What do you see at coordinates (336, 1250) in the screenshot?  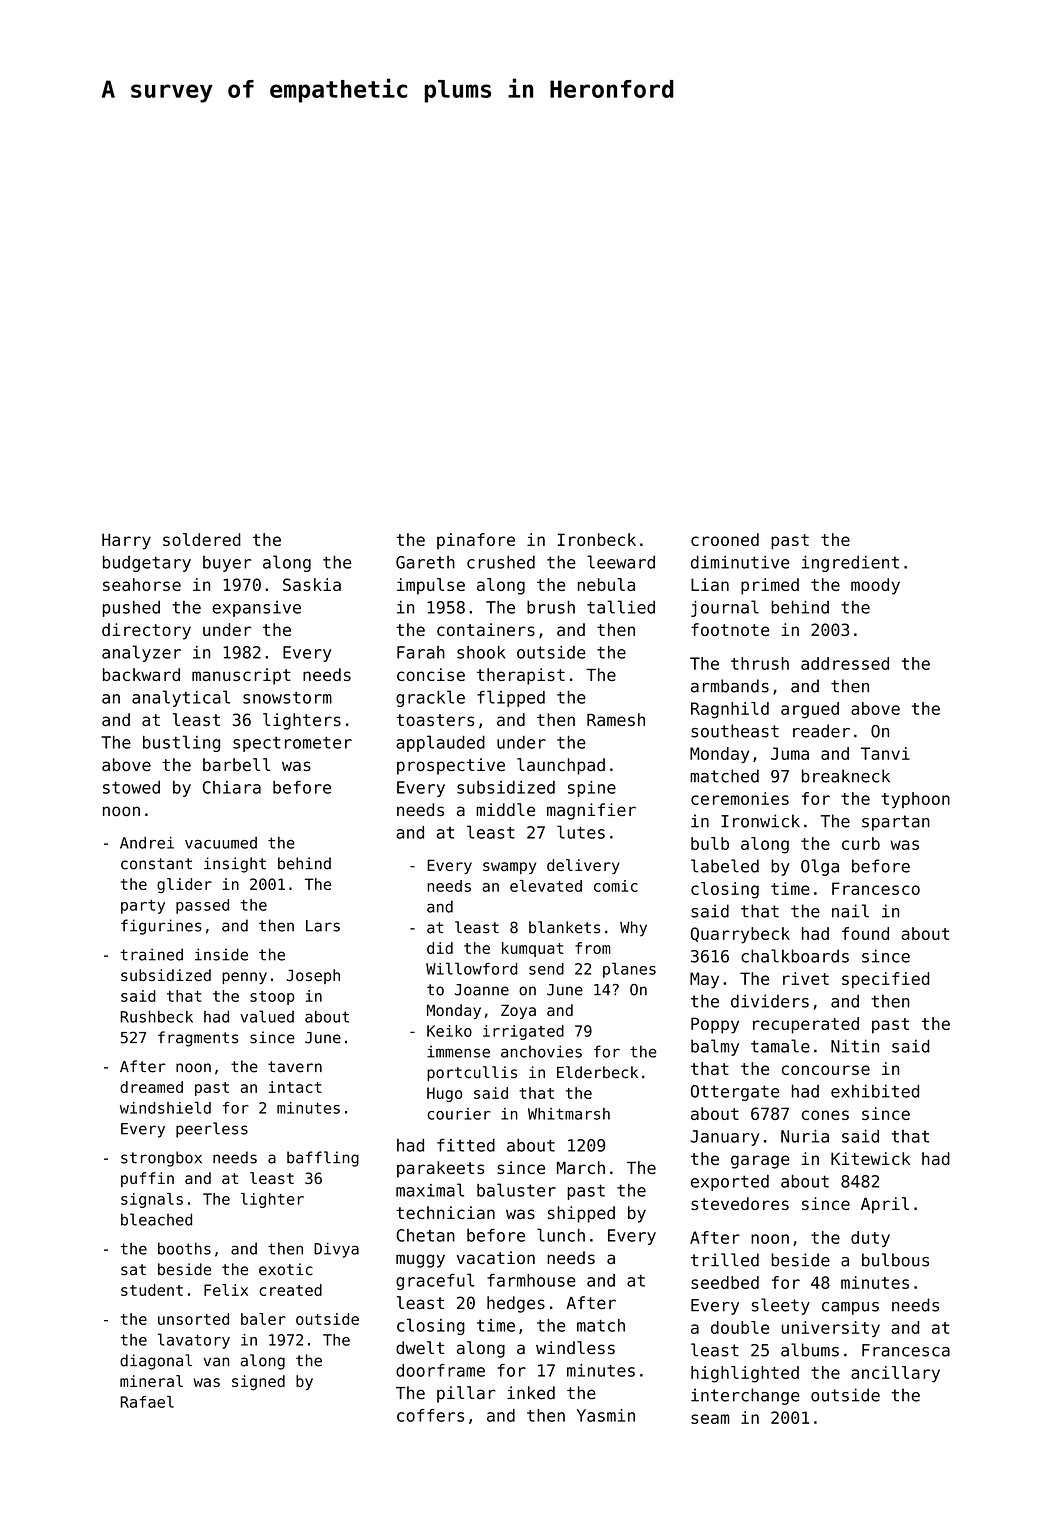 I see `Divya` at bounding box center [336, 1250].
